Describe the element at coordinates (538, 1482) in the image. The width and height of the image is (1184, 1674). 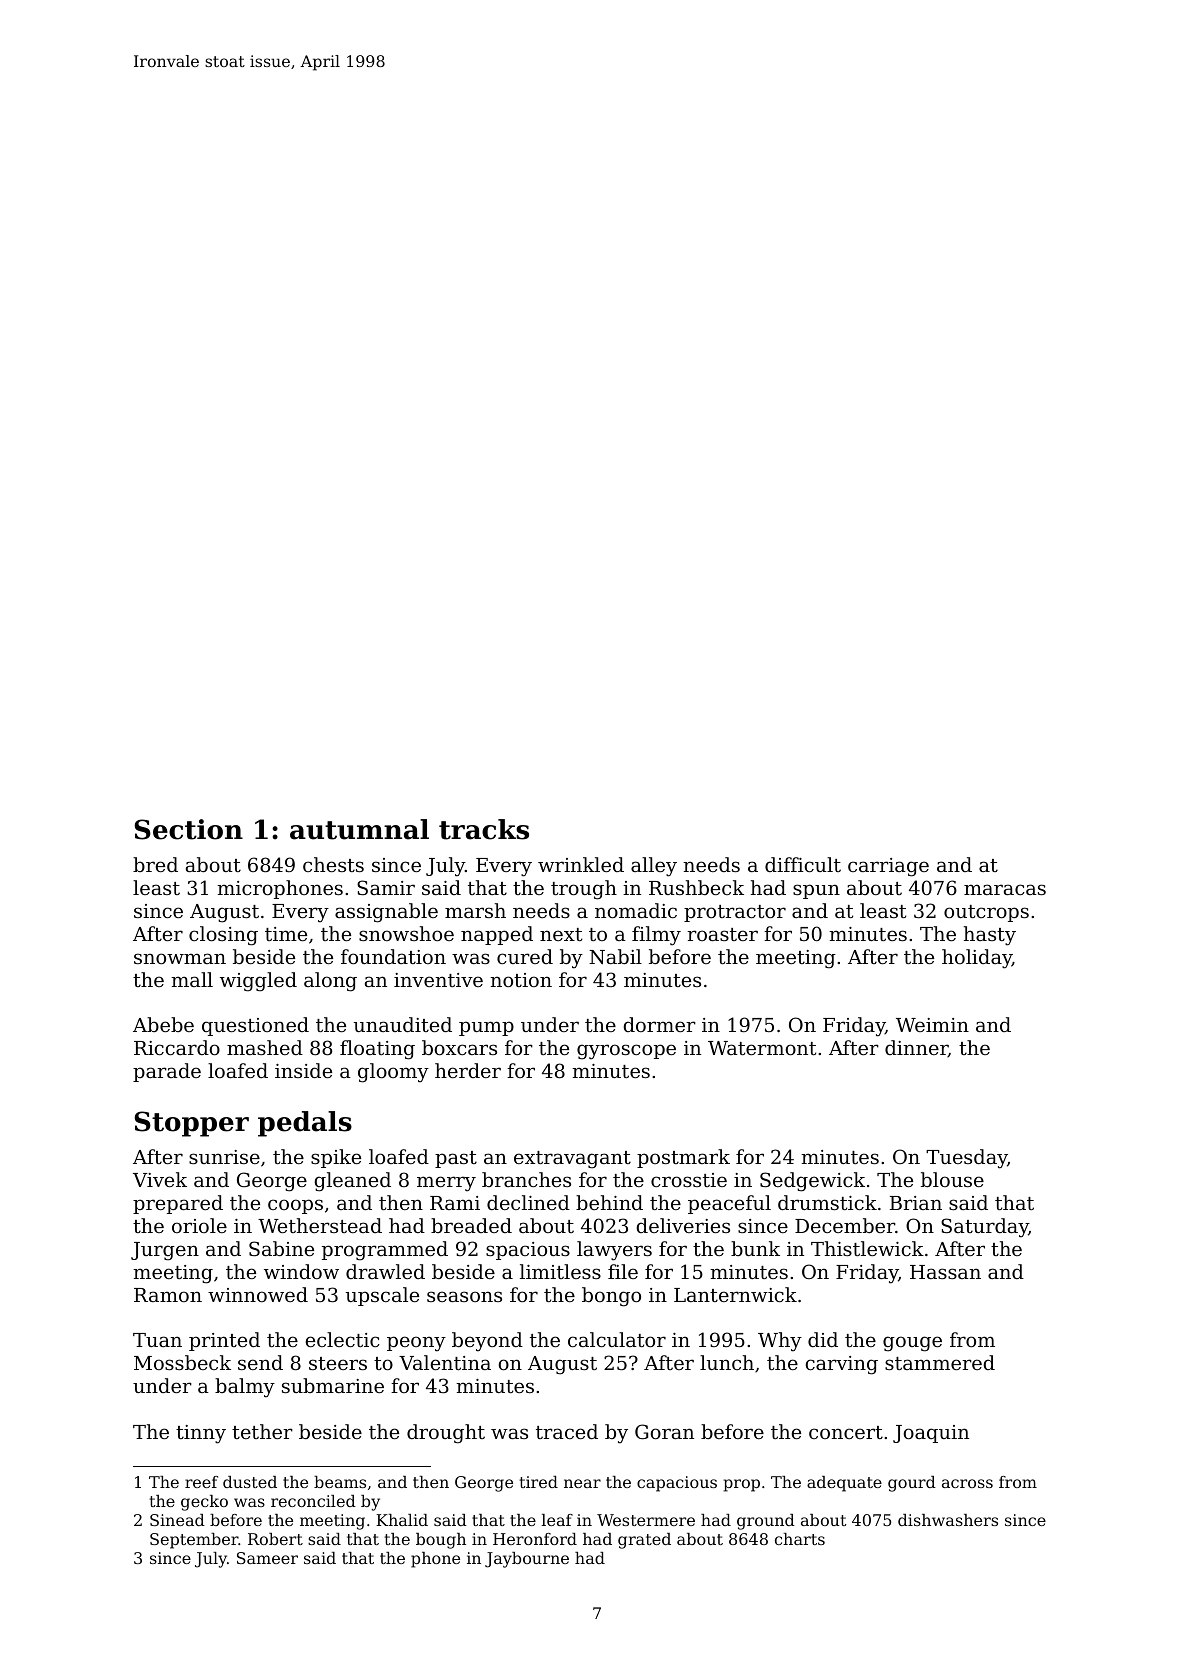
I see `tired` at that location.
